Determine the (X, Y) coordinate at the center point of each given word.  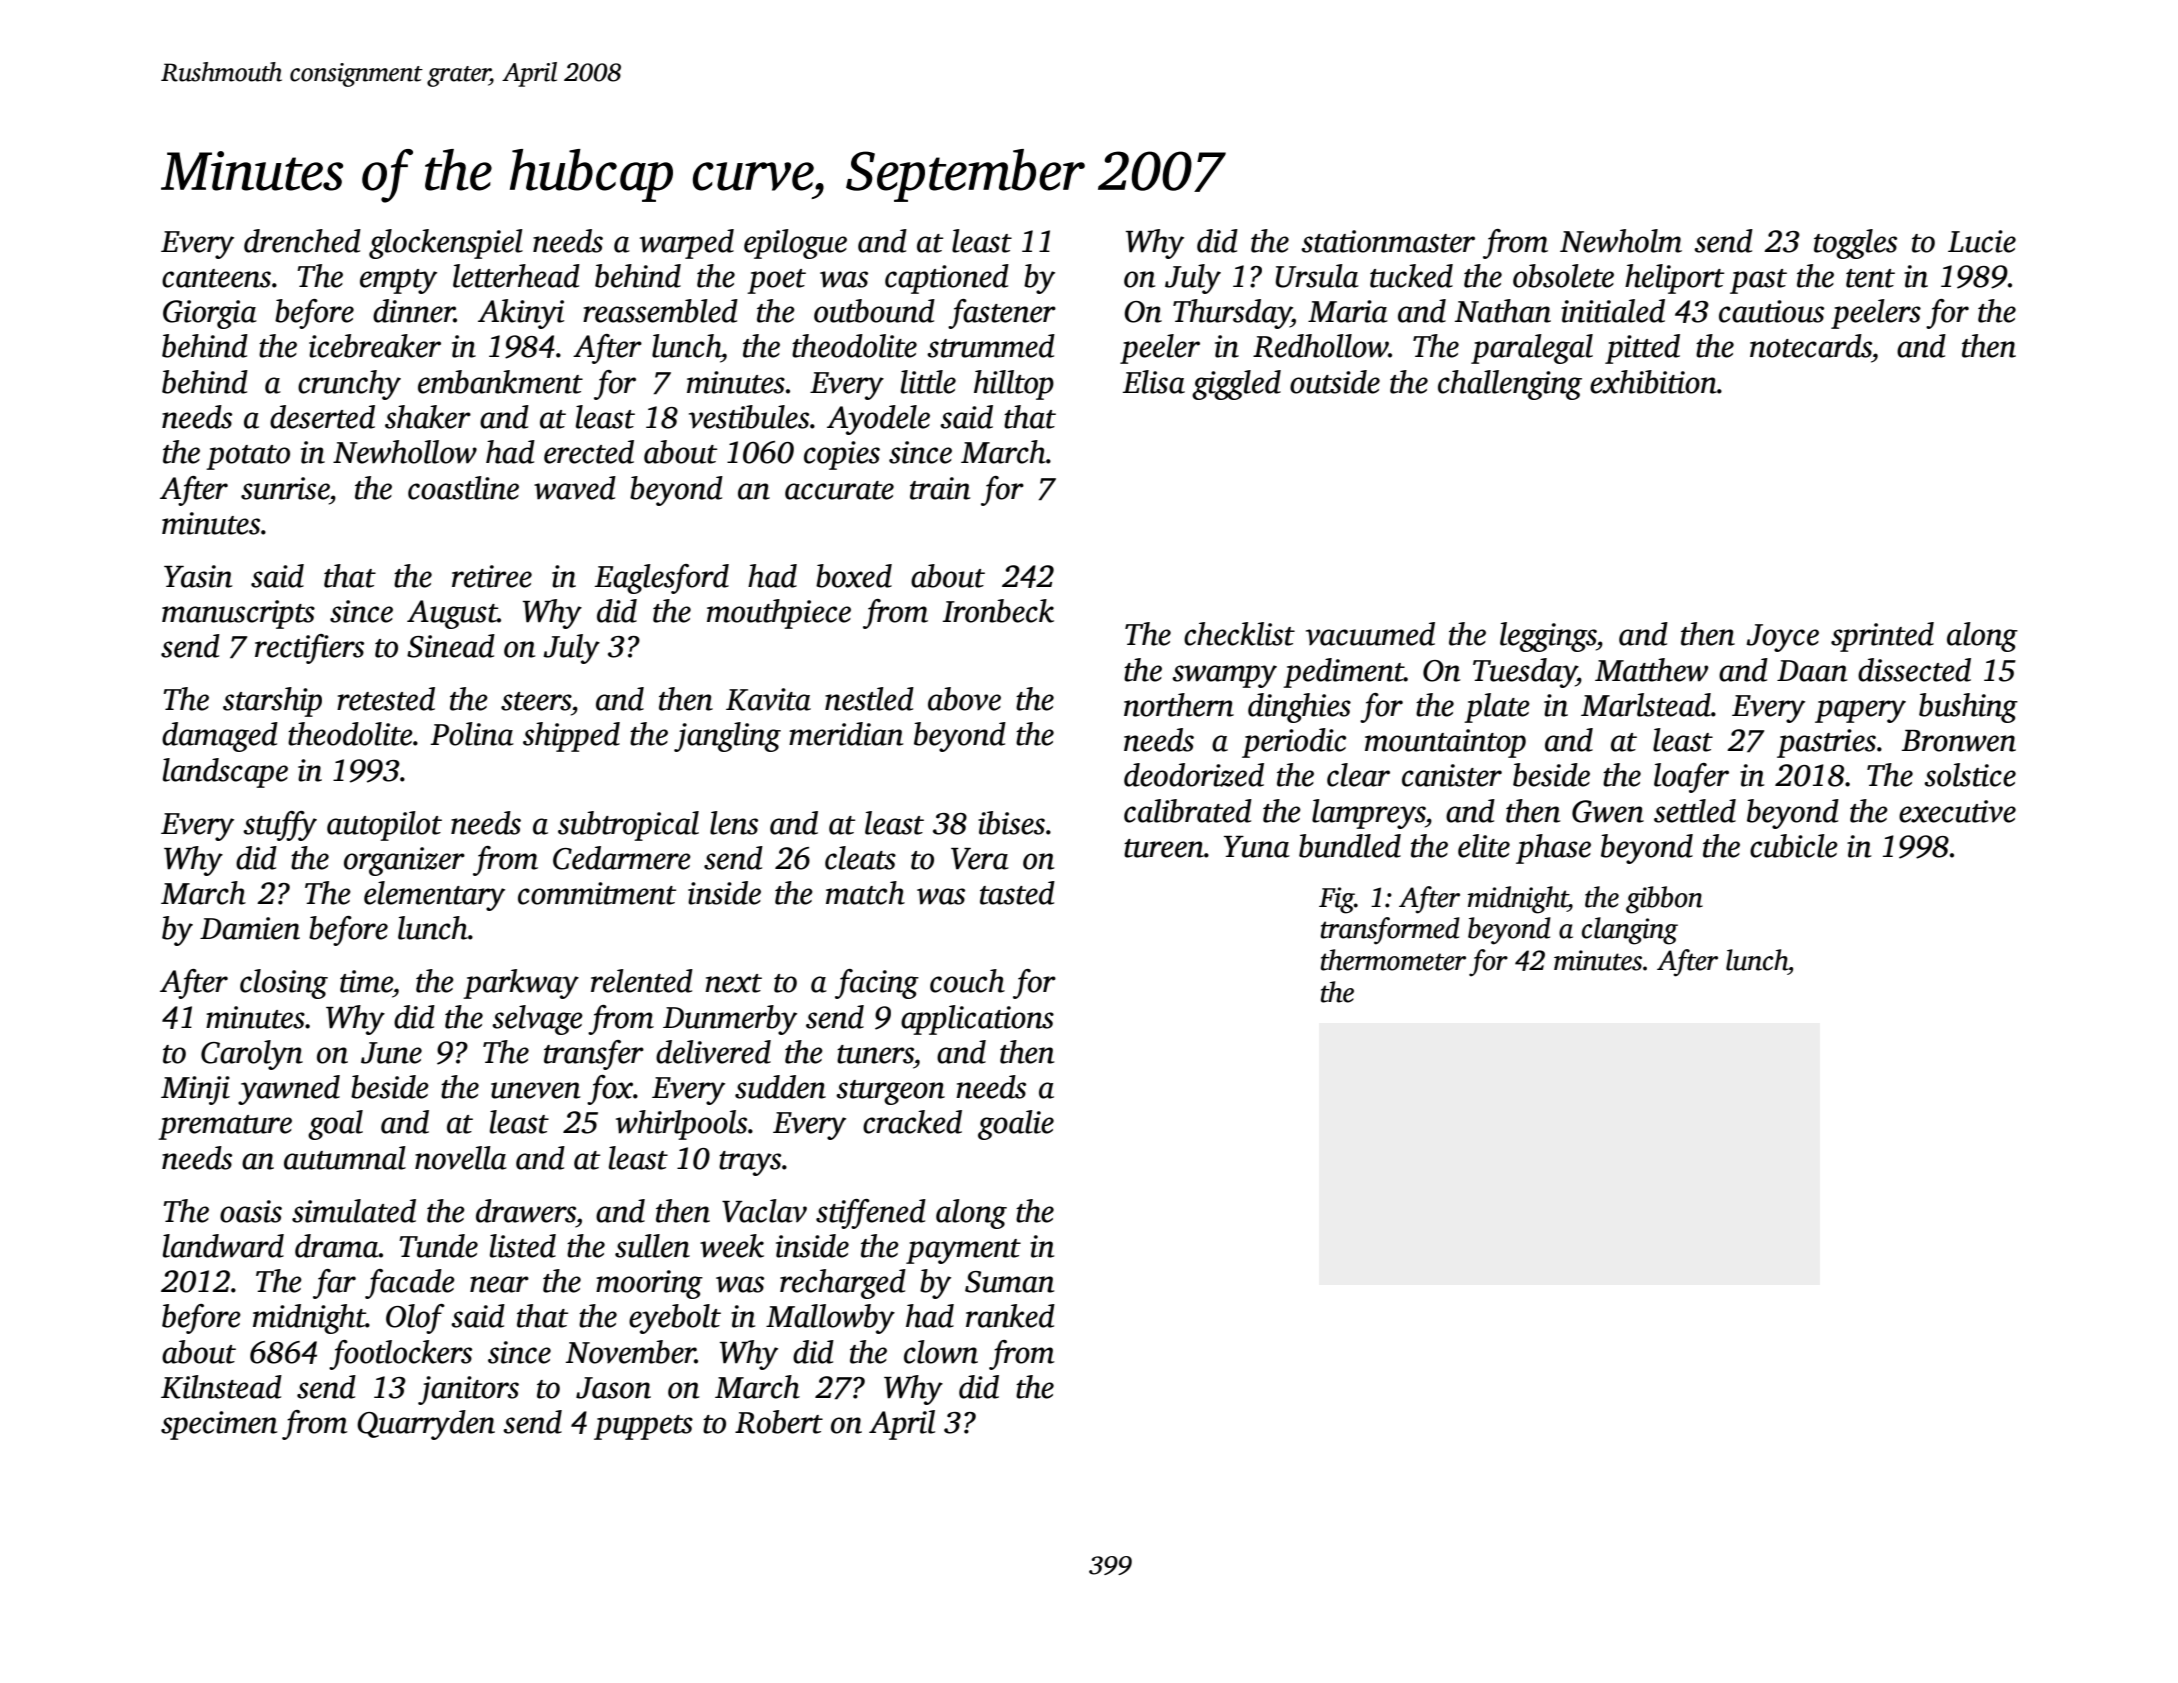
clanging (1630, 931)
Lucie (1982, 241)
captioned (947, 279)
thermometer (1393, 960)
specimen (219, 1425)
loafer (1691, 778)
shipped (571, 737)
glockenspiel (446, 244)
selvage (537, 1020)
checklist (1239, 634)
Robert (779, 1422)
